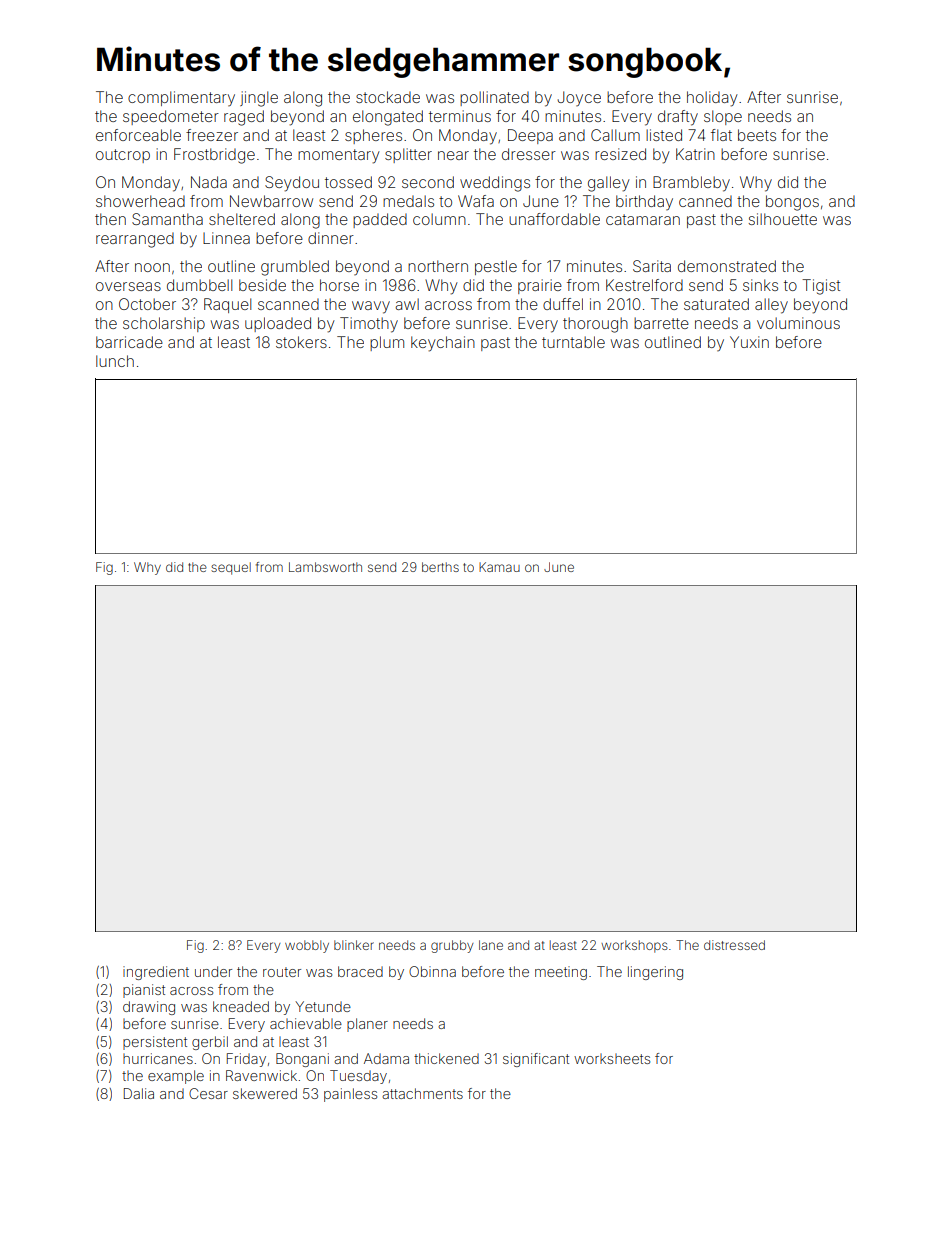 The image size is (952, 1233). What do you see at coordinates (440, 567) in the screenshot?
I see `berths` at bounding box center [440, 567].
